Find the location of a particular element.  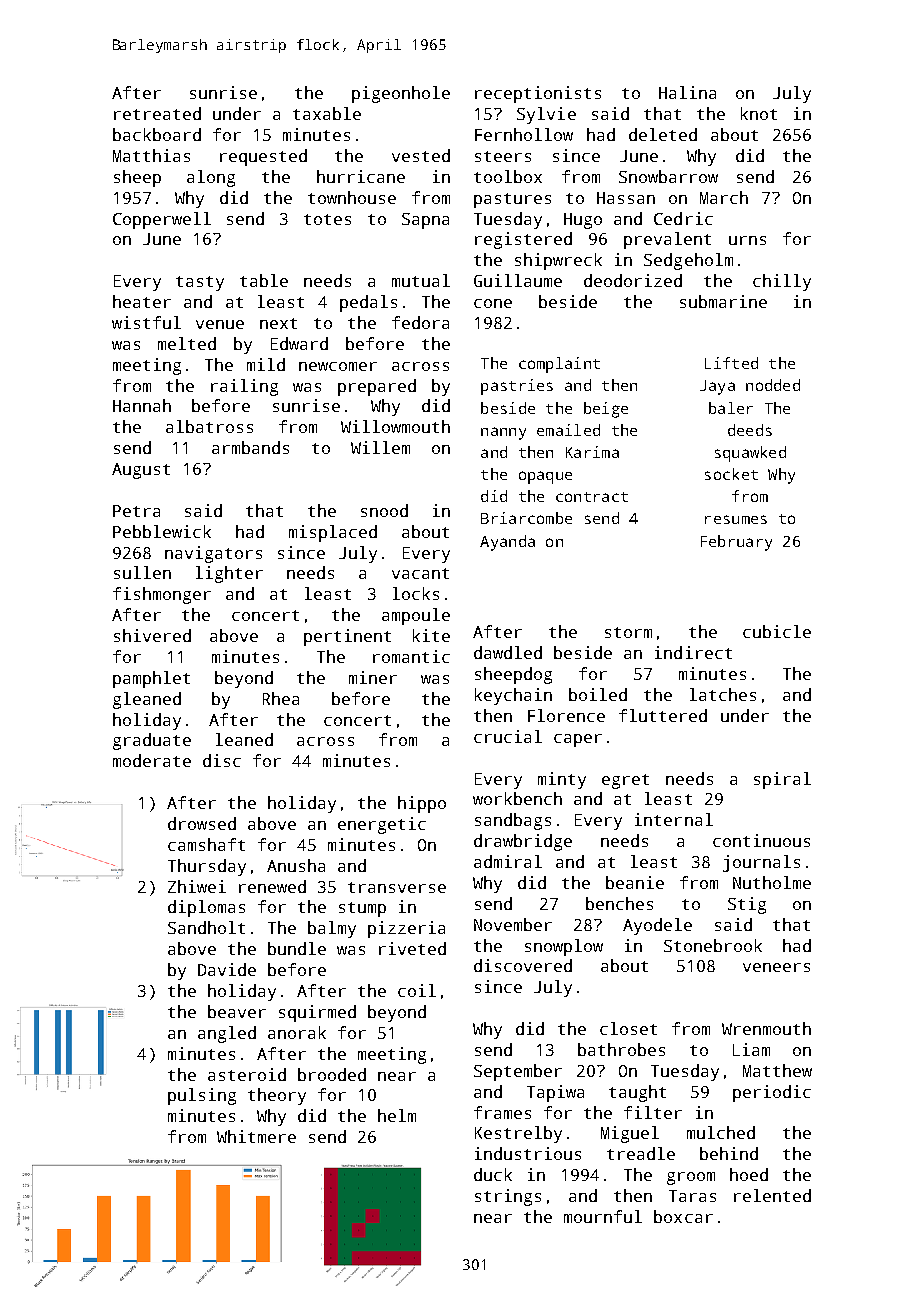

cubicle is located at coordinates (777, 631).
